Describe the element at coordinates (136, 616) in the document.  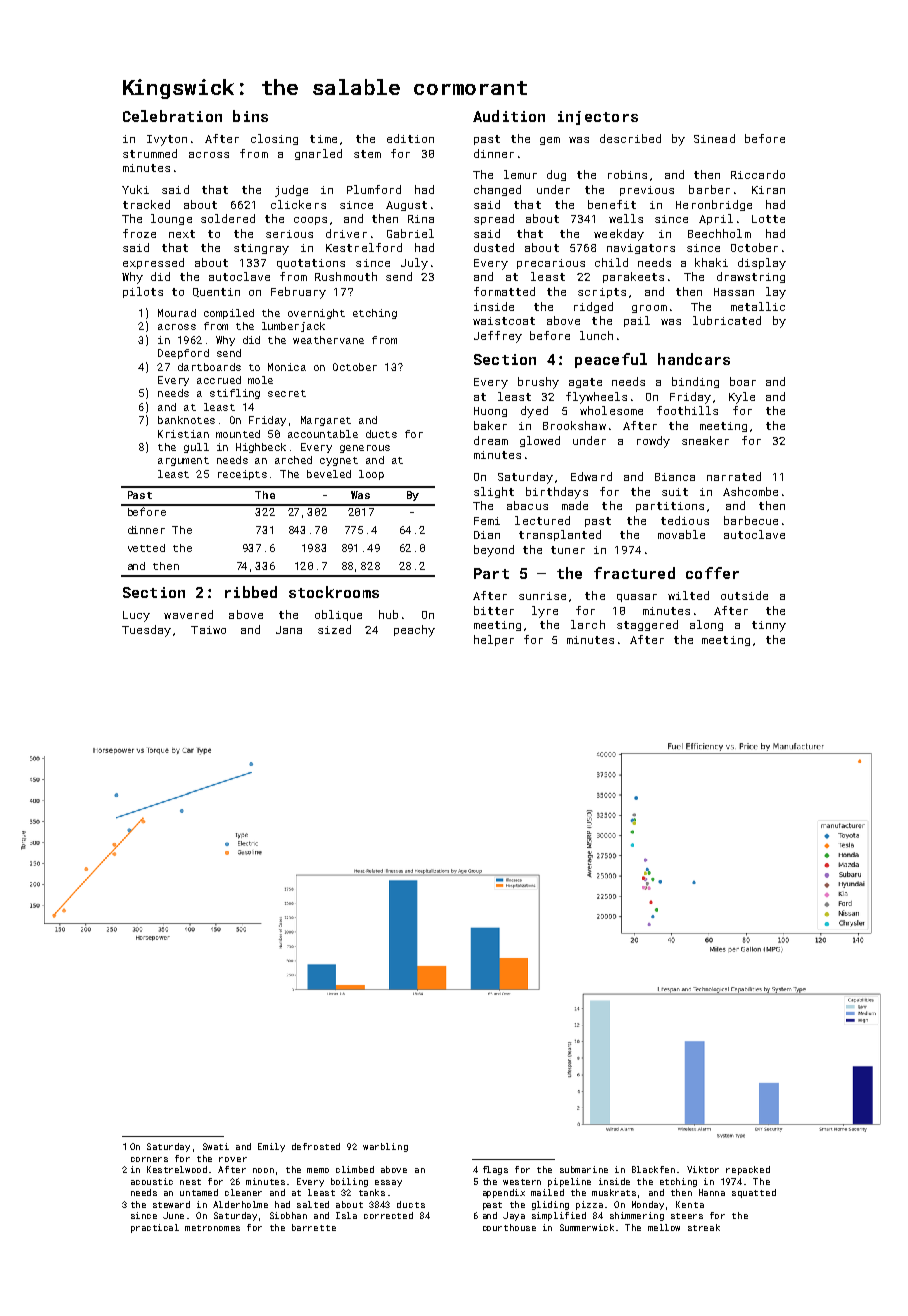
I see `Lucy` at that location.
